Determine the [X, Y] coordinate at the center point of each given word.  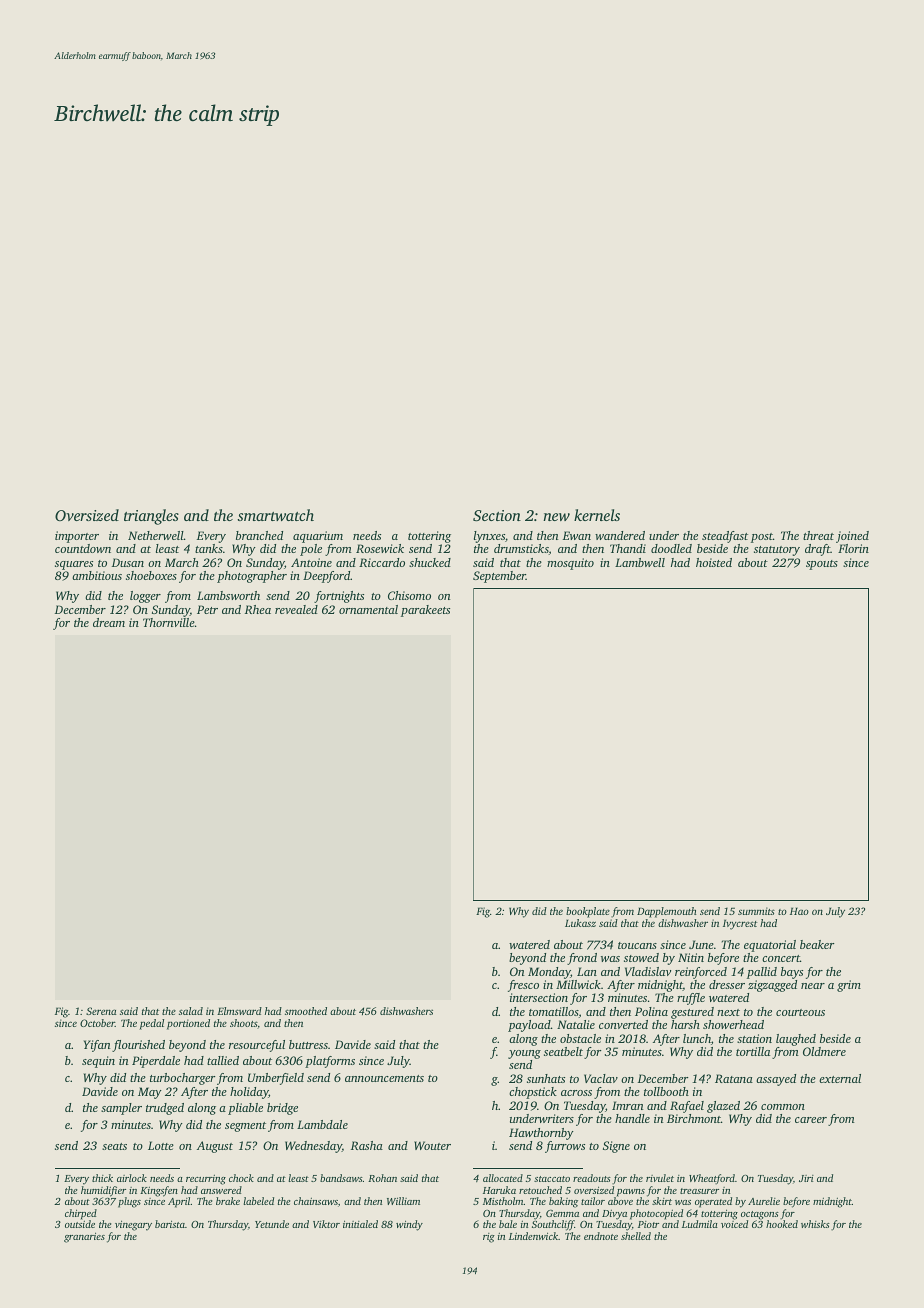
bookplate [588, 912]
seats [114, 1146]
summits [756, 911]
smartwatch [275, 515]
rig [489, 1238]
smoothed [306, 1011]
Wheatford [712, 1179]
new [556, 517]
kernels [597, 515]
